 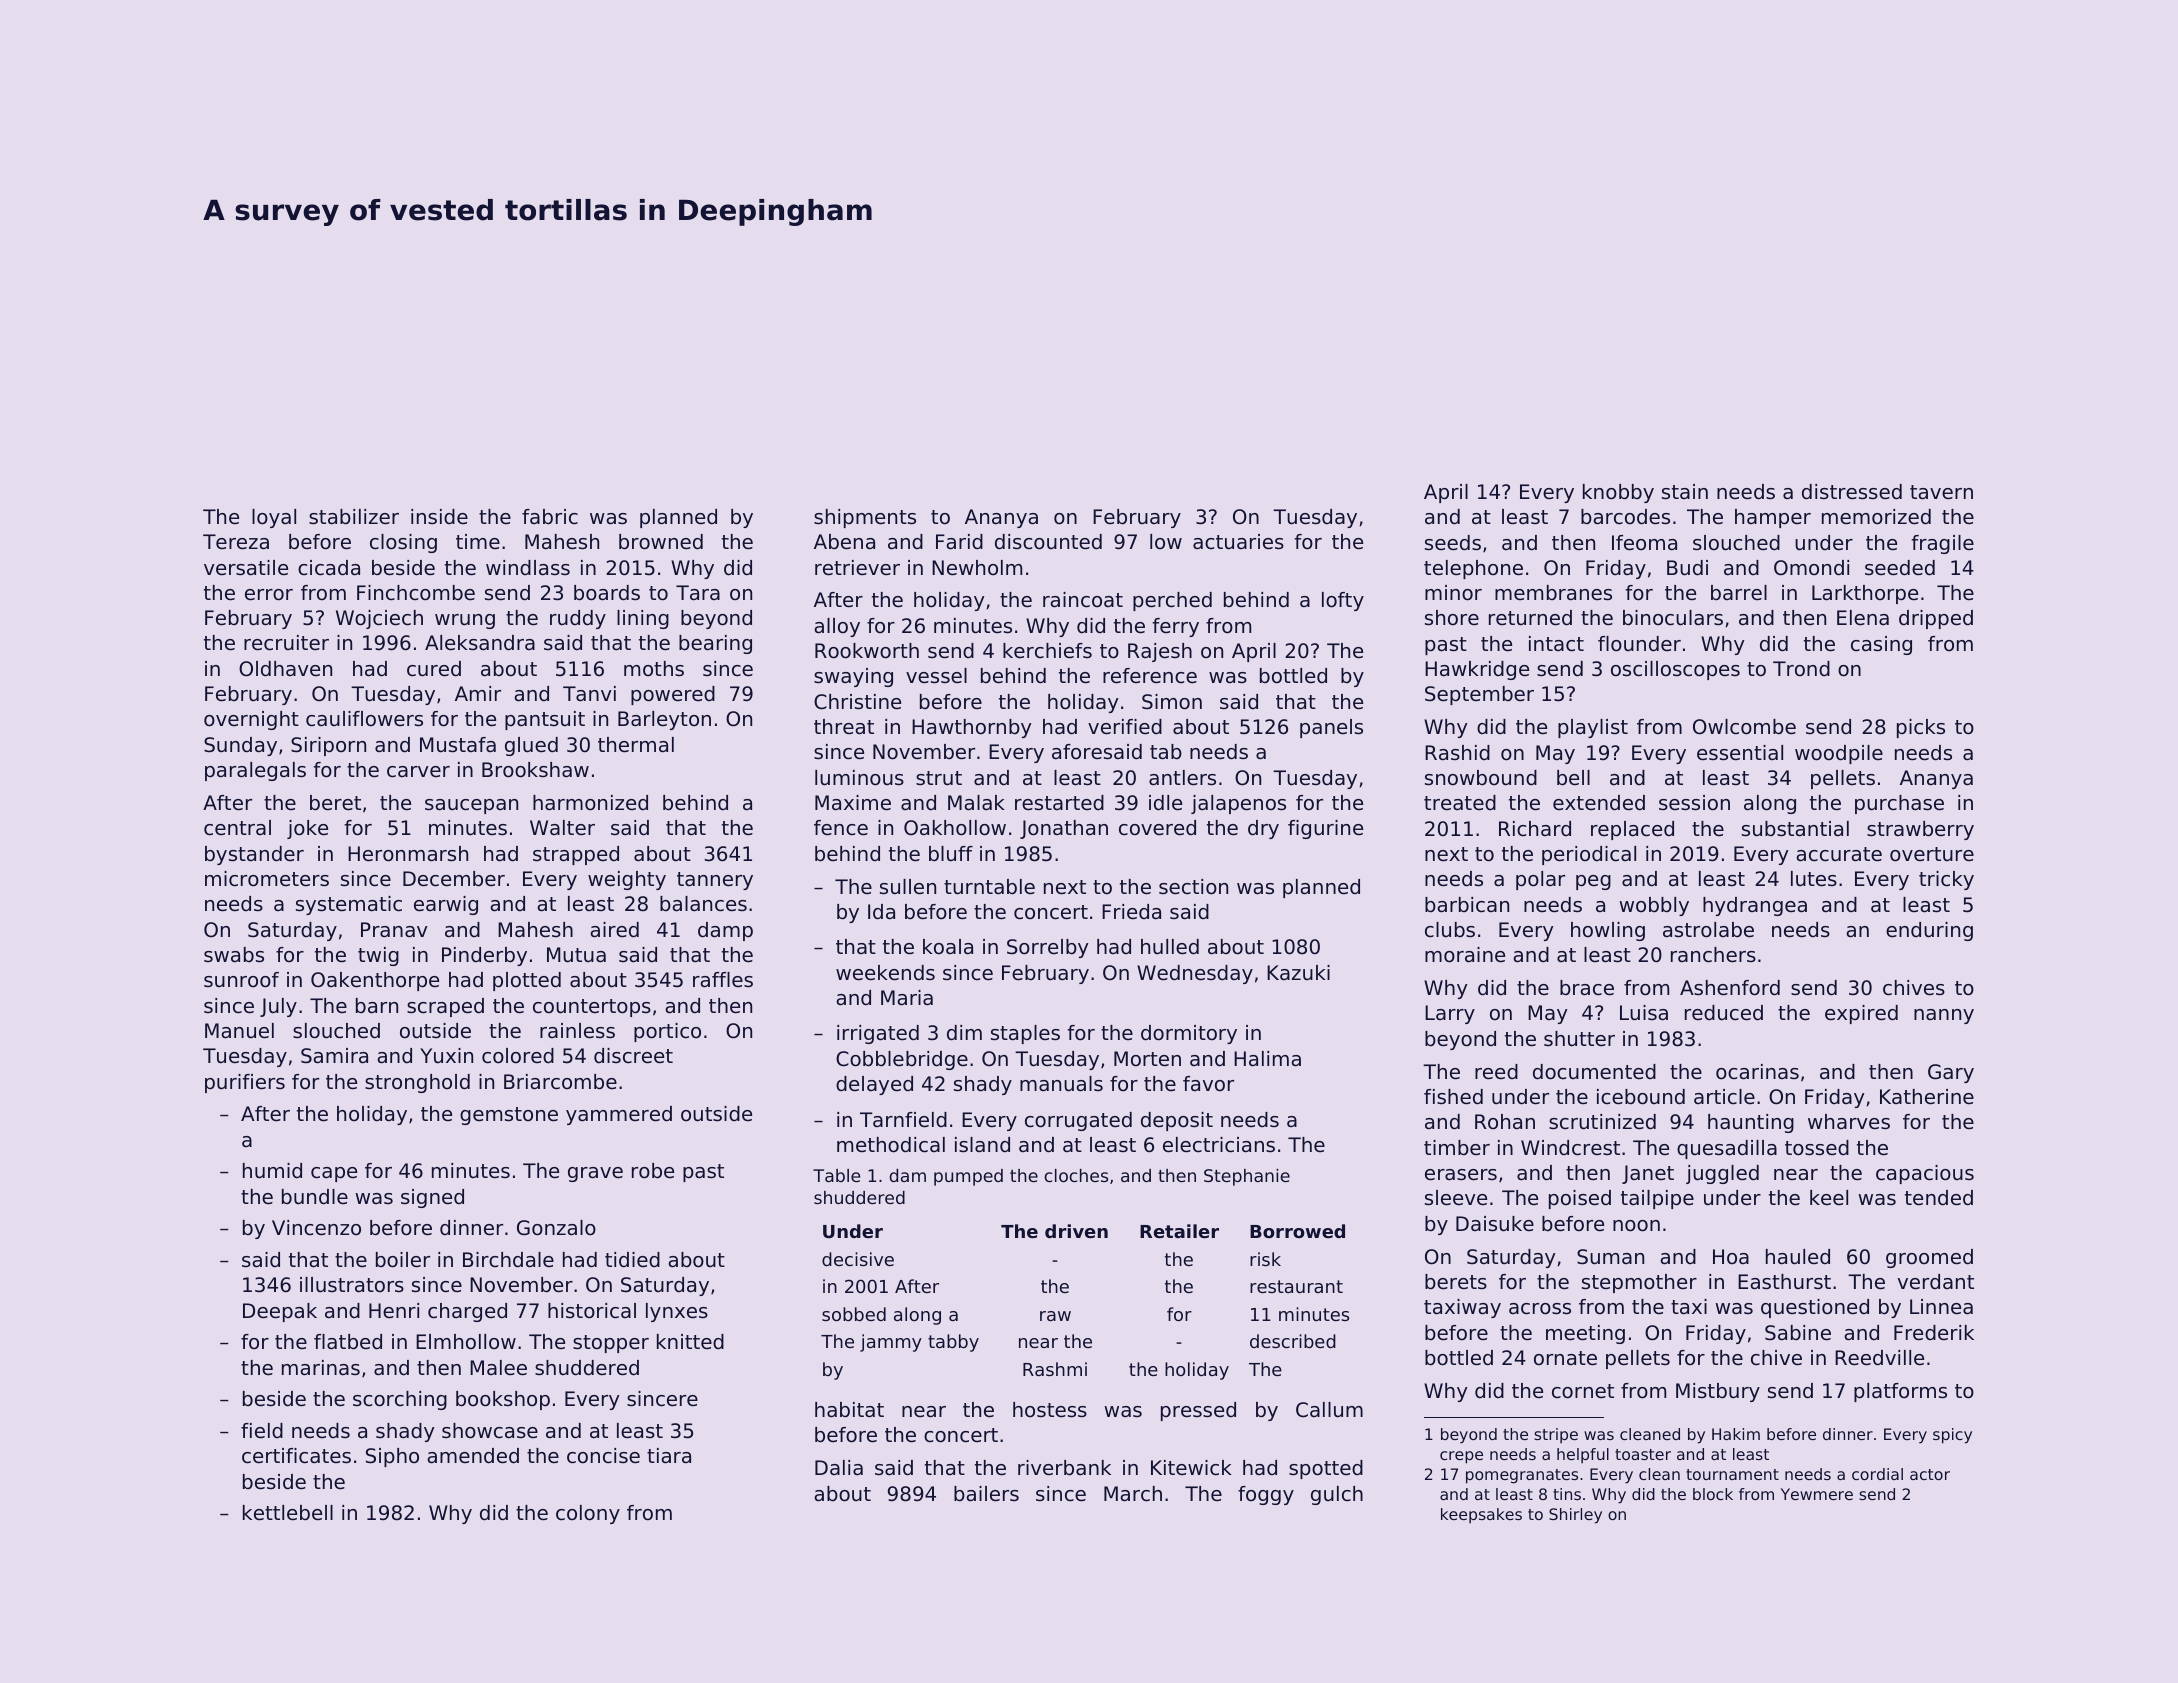 What do you see at coordinates (1852, 492) in the page?
I see `distressed` at bounding box center [1852, 492].
